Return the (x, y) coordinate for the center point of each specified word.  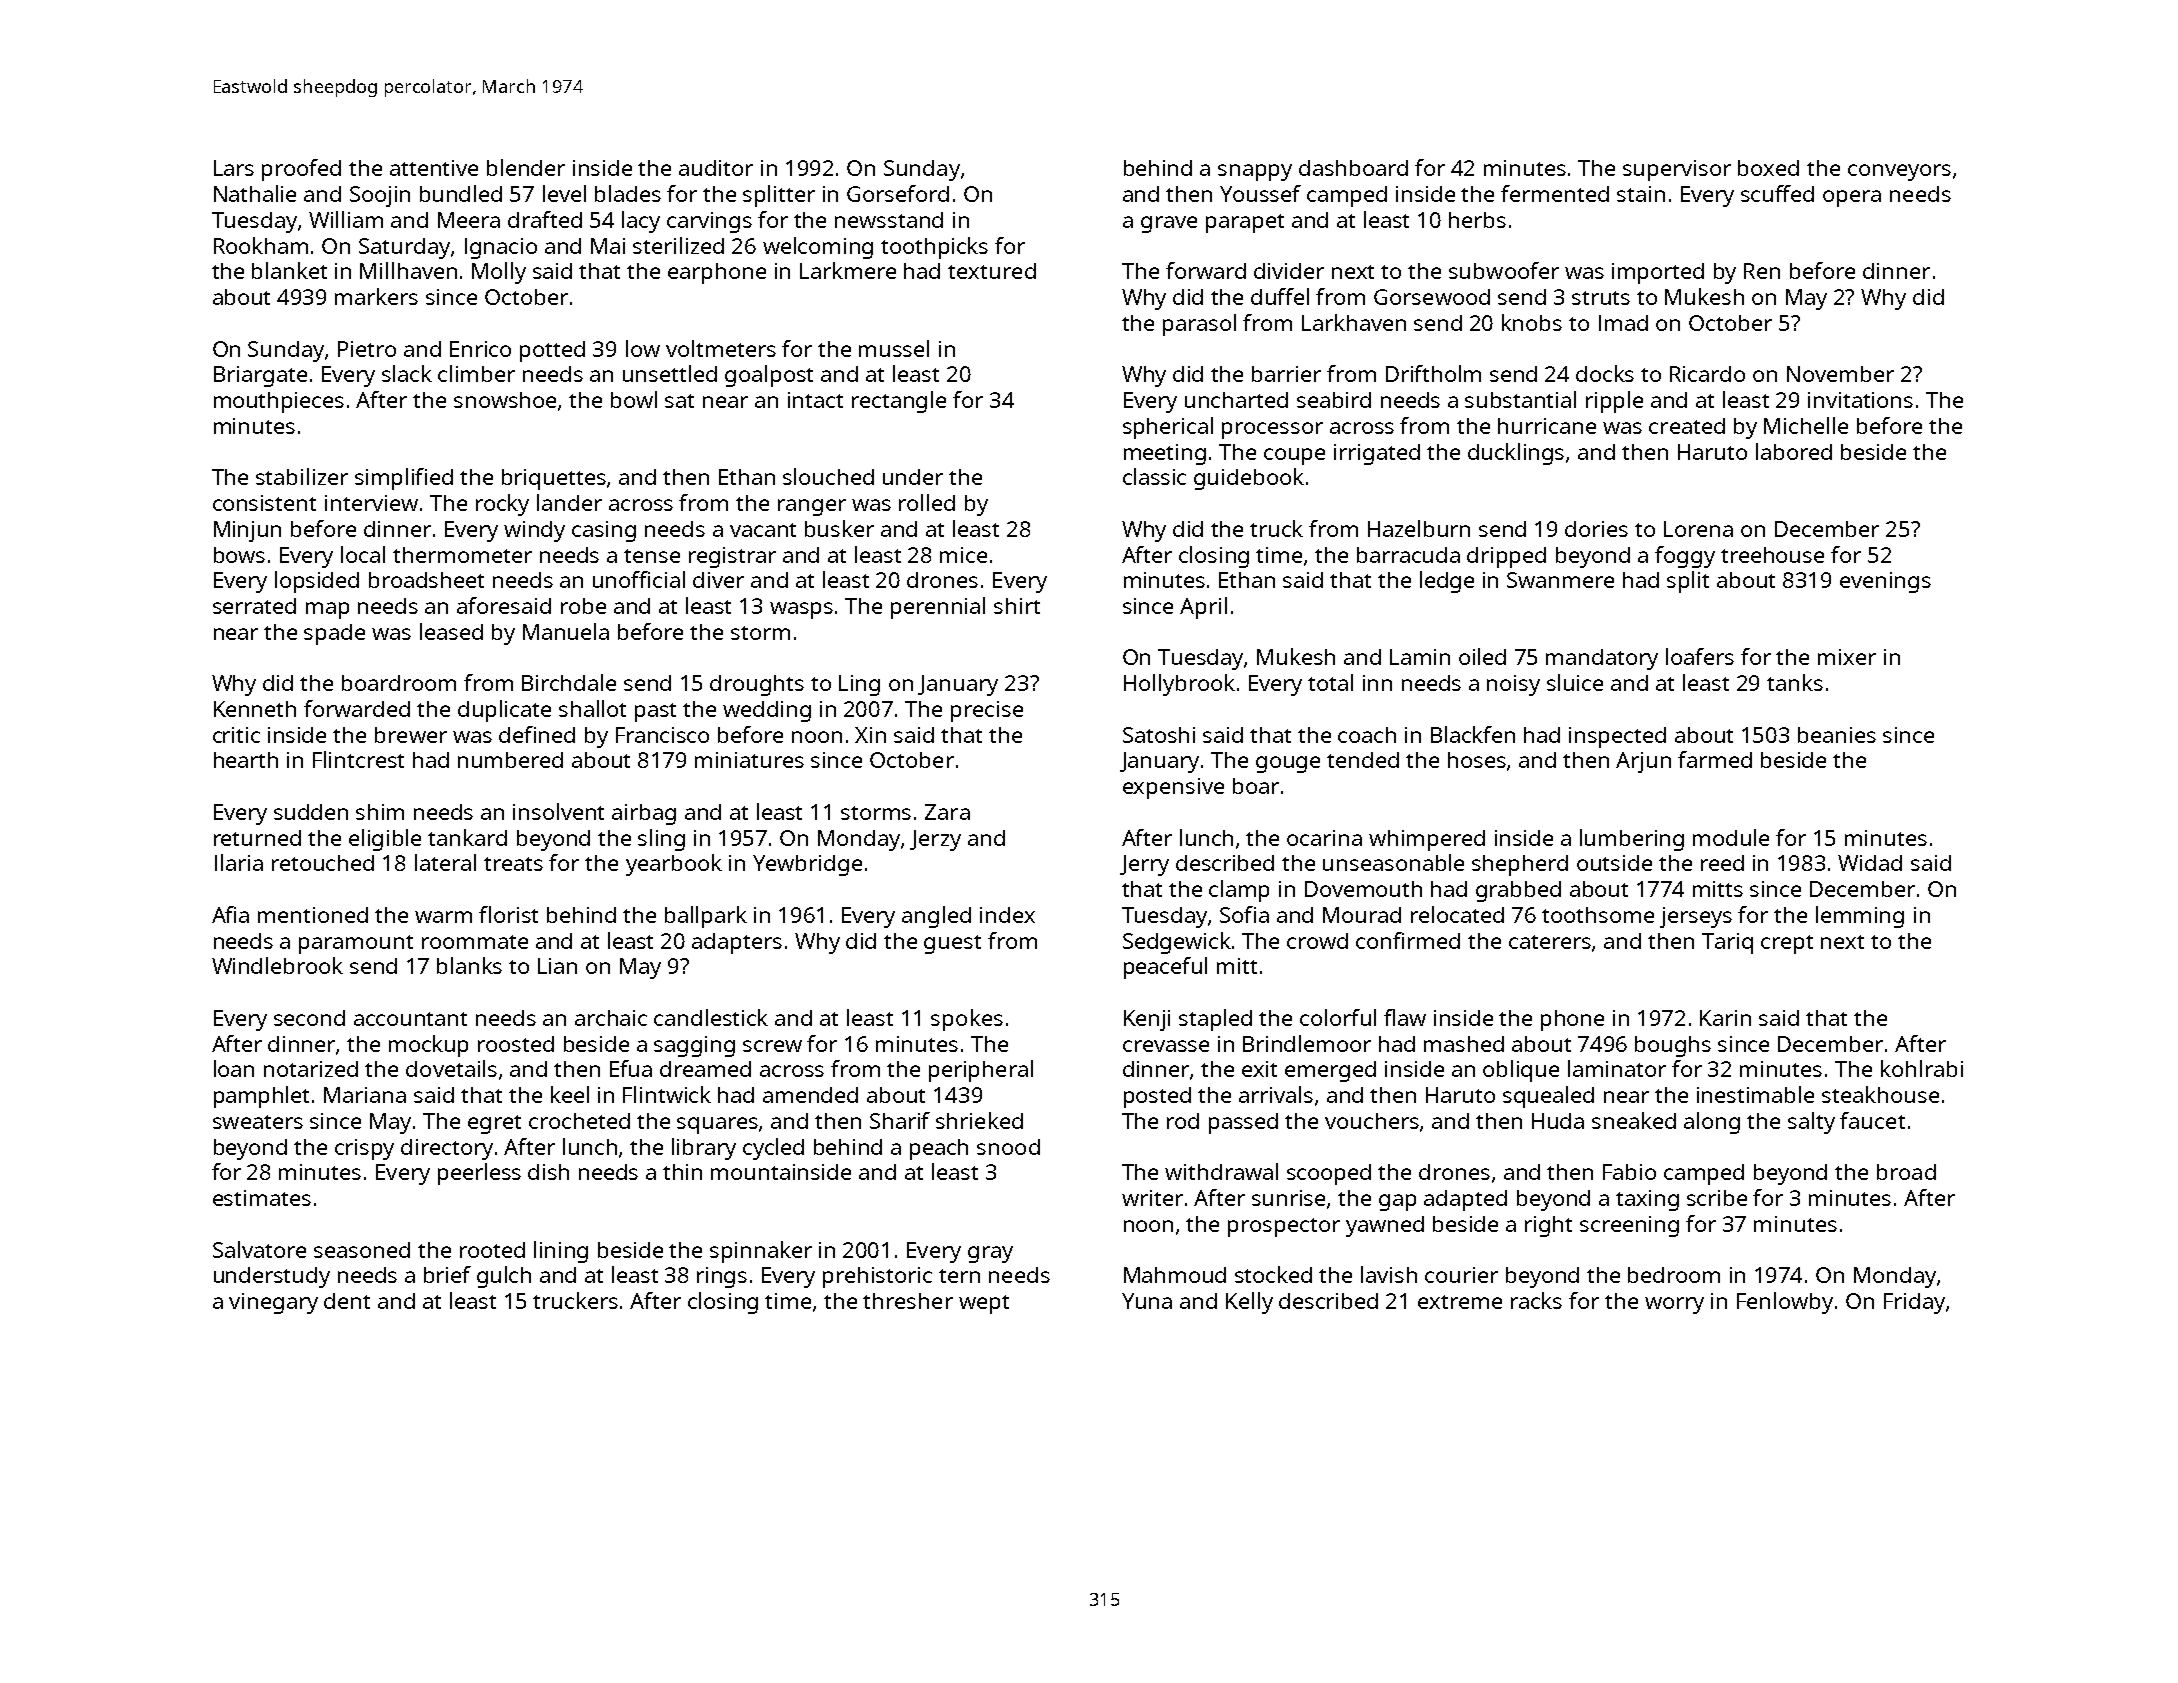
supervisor (1677, 170)
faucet (1872, 1120)
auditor (716, 168)
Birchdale (569, 682)
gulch (504, 1277)
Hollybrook (1179, 685)
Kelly (1249, 1303)
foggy (1685, 557)
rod (1183, 1121)
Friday (1914, 1303)
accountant (410, 1019)
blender (526, 167)
